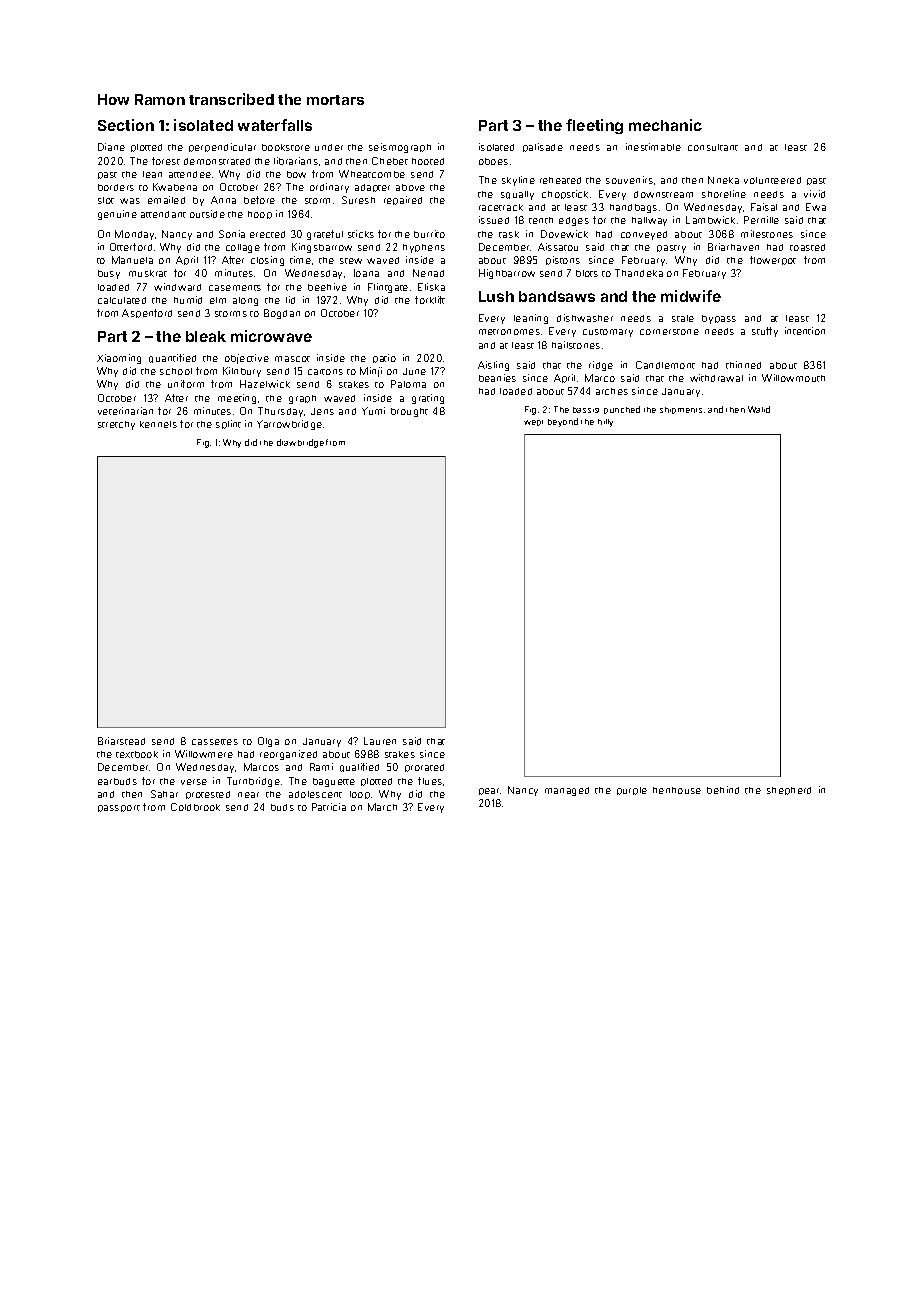 The width and height of the screenshot is (924, 1308). What do you see at coordinates (147, 313) in the screenshot?
I see `Aspenford` at bounding box center [147, 313].
